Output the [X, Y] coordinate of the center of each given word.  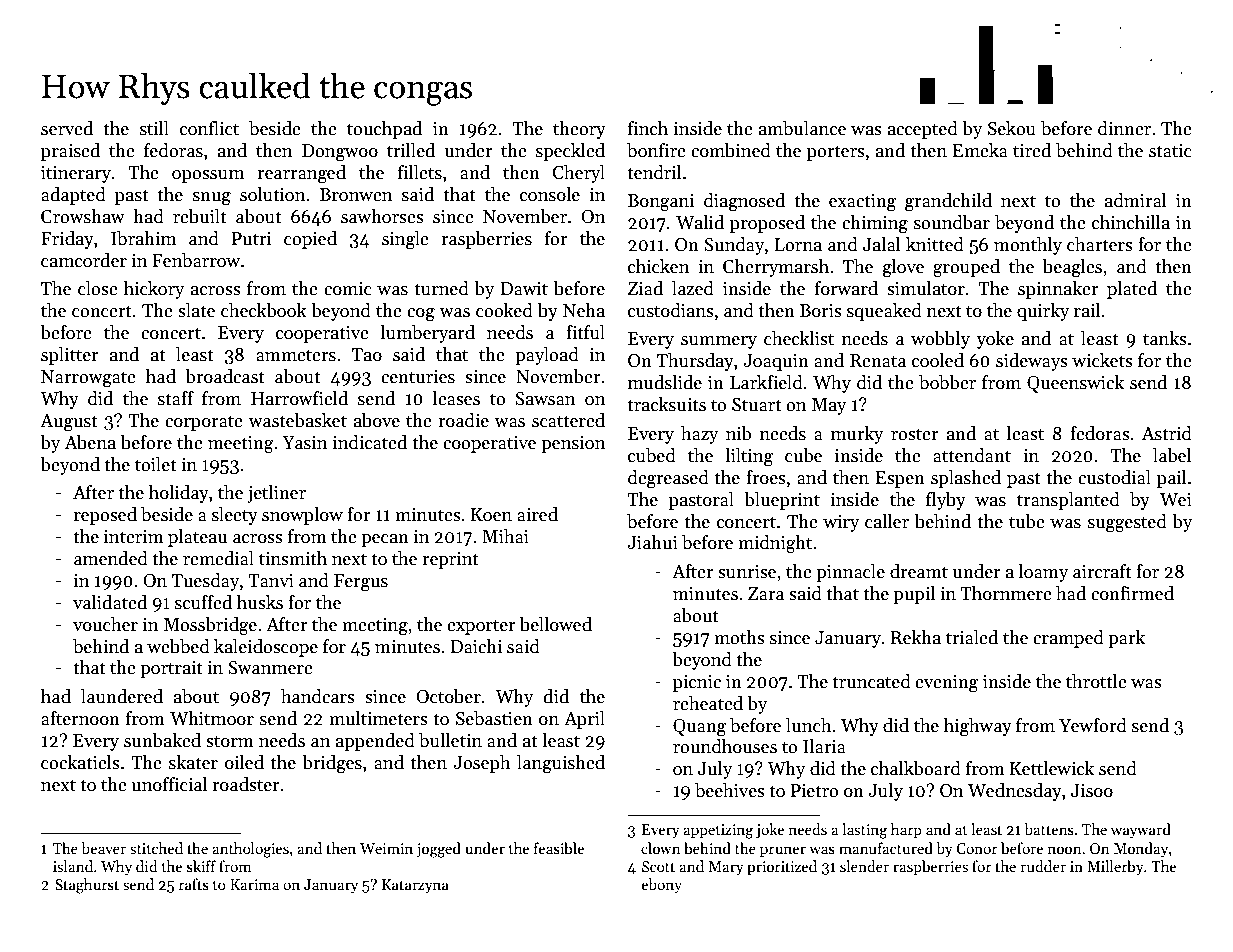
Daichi [476, 646]
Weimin [386, 848]
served [67, 128]
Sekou [1012, 128]
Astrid [1167, 433]
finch [648, 128]
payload [547, 356]
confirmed [1132, 593]
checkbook [264, 310]
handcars [318, 696]
